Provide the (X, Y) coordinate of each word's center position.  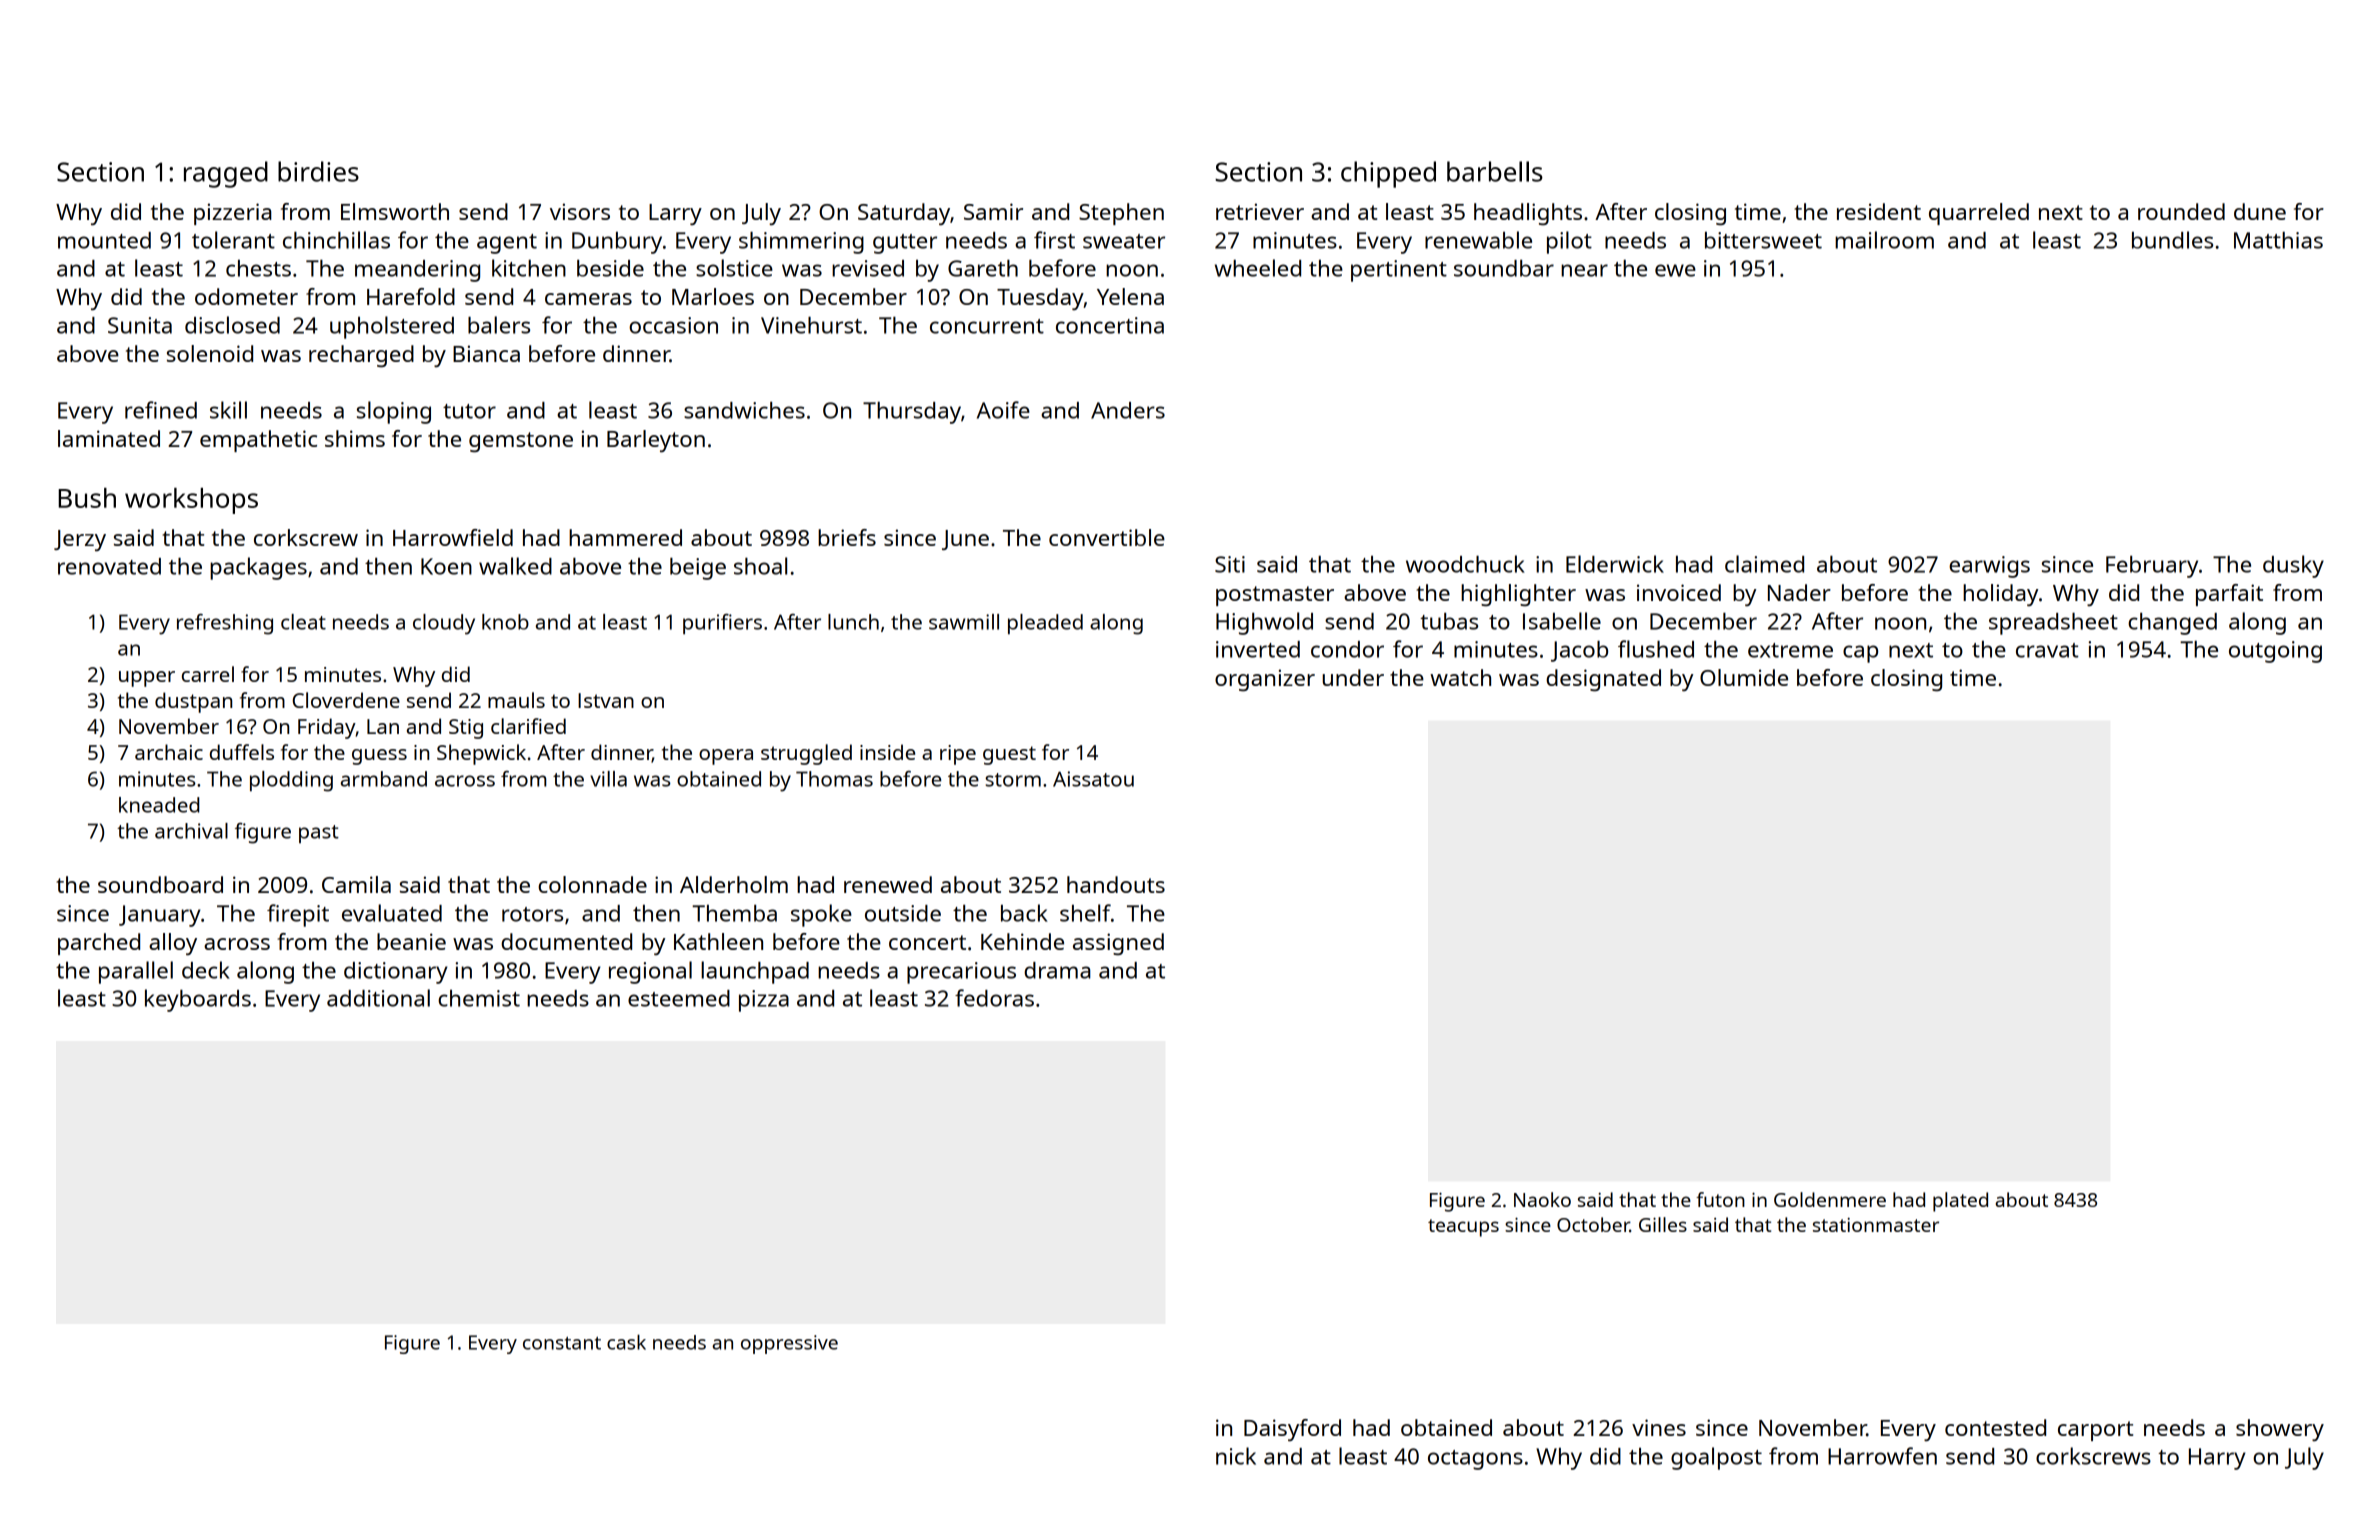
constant (562, 1343)
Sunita (140, 325)
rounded (2181, 211)
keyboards (198, 1000)
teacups (1463, 1228)
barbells (1495, 171)
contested (1995, 1427)
